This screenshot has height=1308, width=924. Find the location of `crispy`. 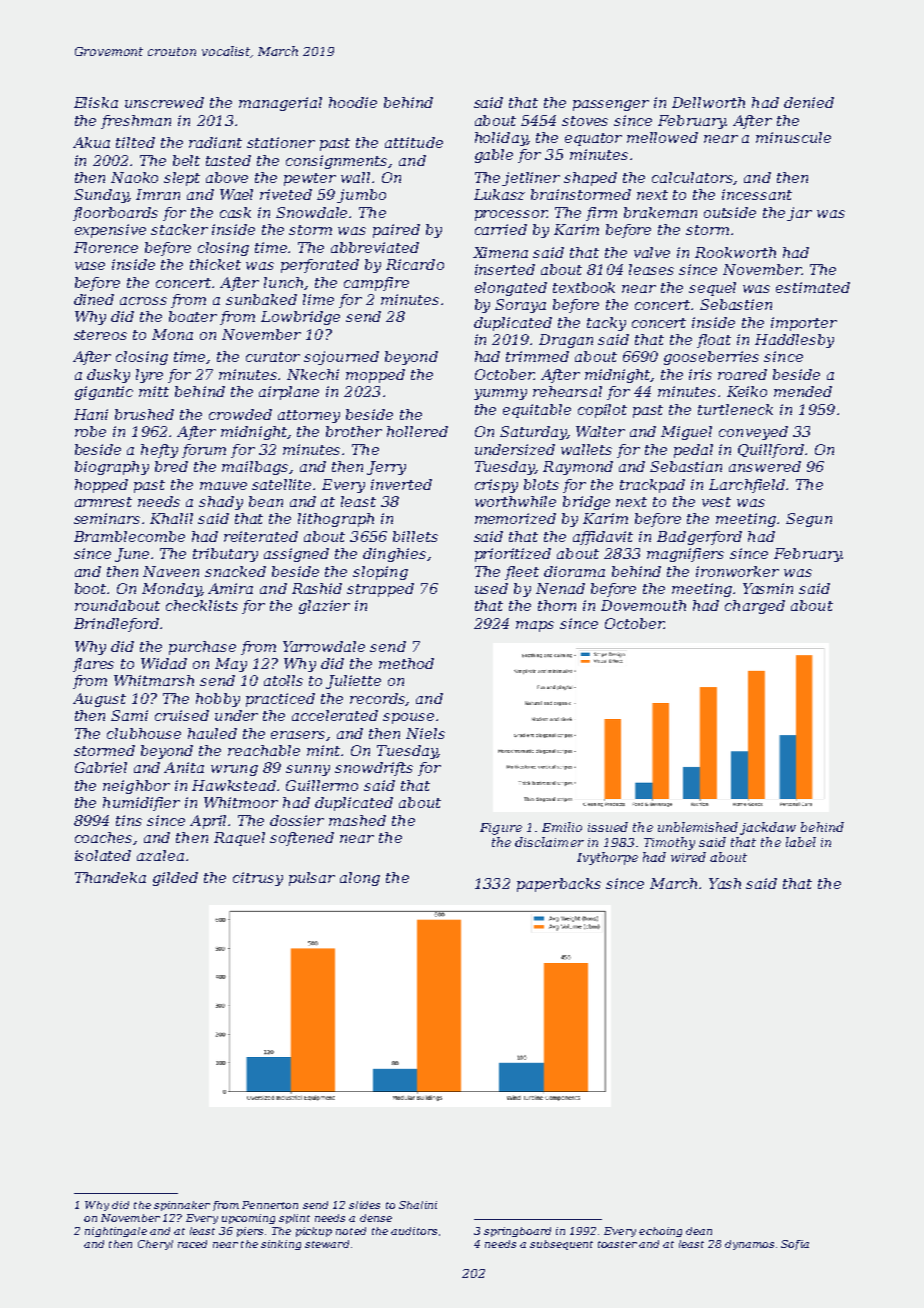

crispy is located at coordinates (496, 486).
